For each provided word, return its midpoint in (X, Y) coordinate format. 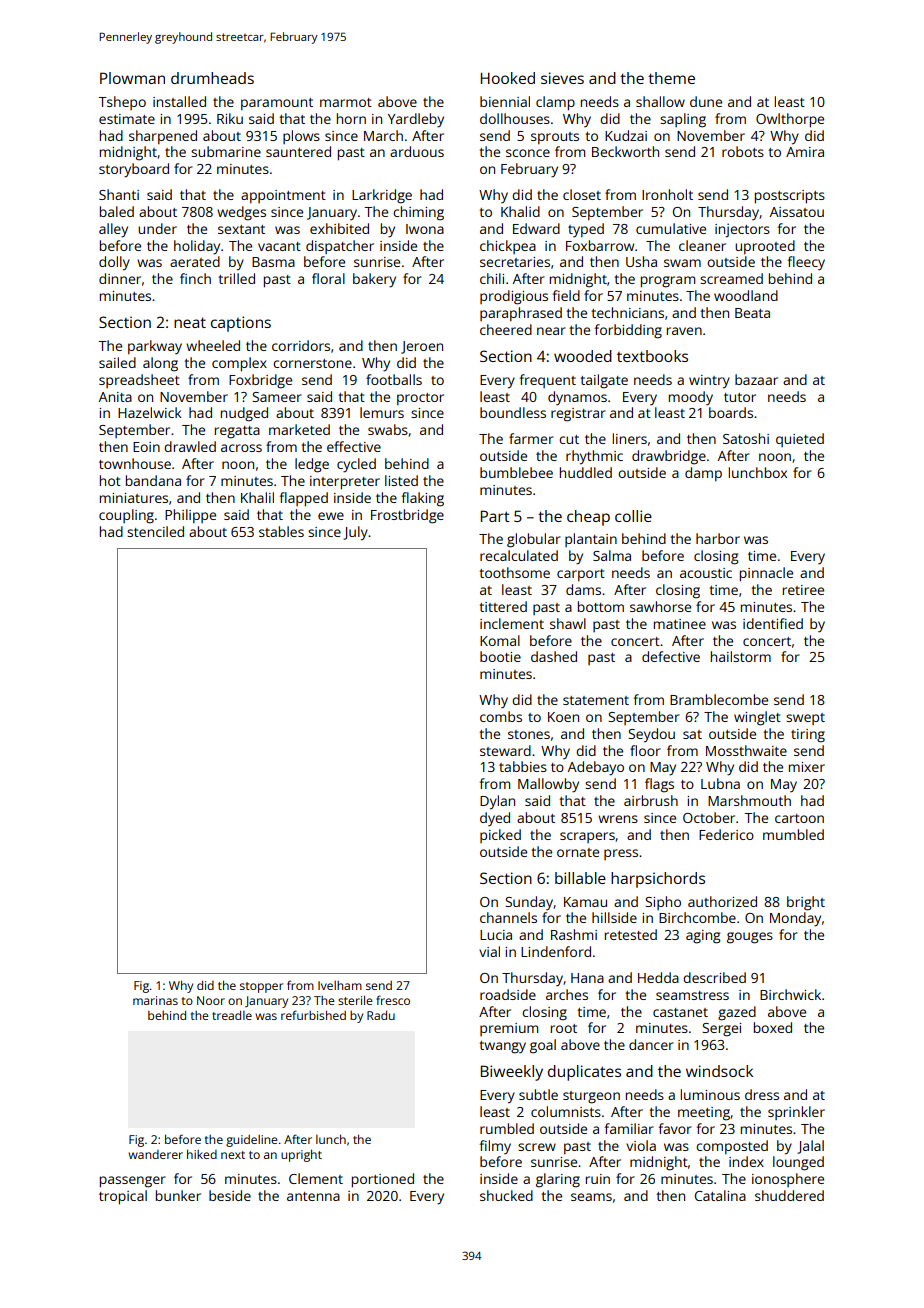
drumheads (212, 78)
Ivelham (340, 985)
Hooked (508, 78)
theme (671, 78)
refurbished (313, 1015)
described (714, 977)
